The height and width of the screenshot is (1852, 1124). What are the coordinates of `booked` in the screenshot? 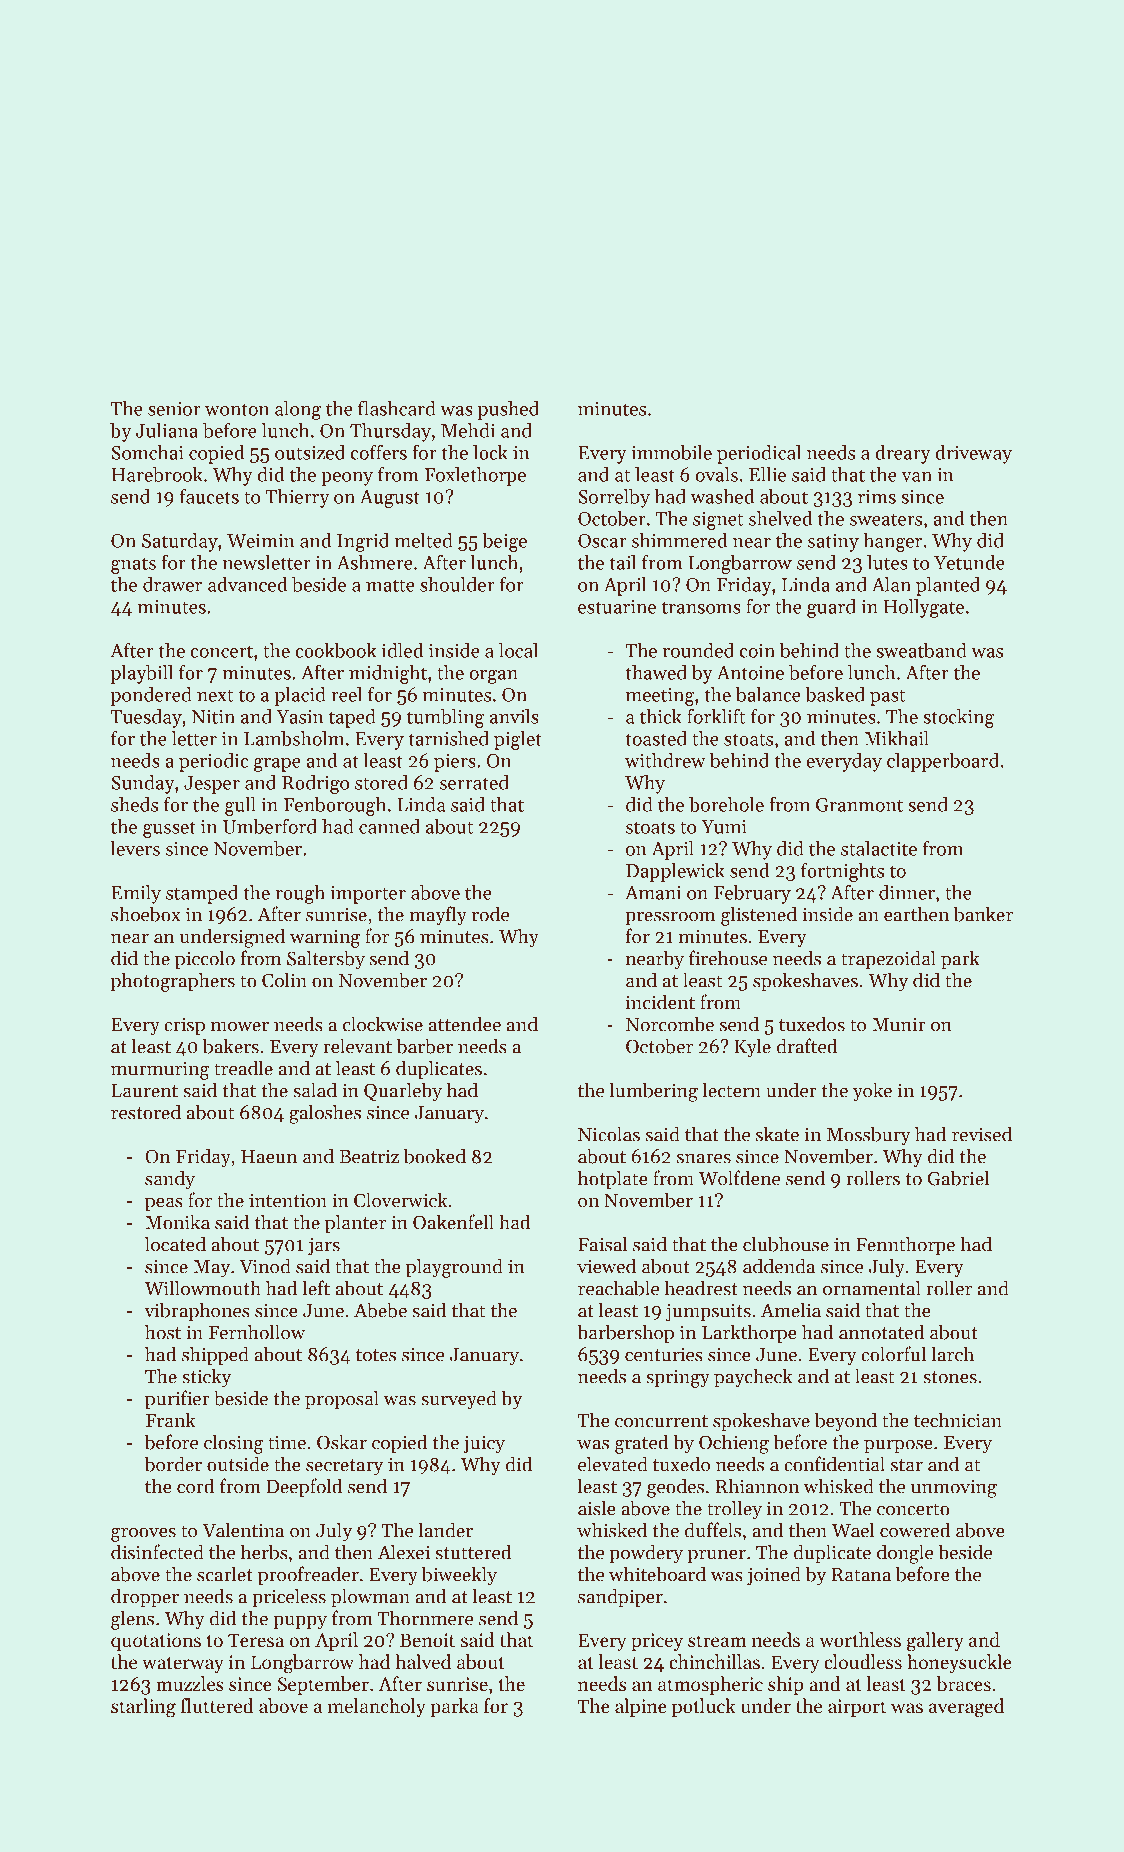 It's located at (435, 1156).
